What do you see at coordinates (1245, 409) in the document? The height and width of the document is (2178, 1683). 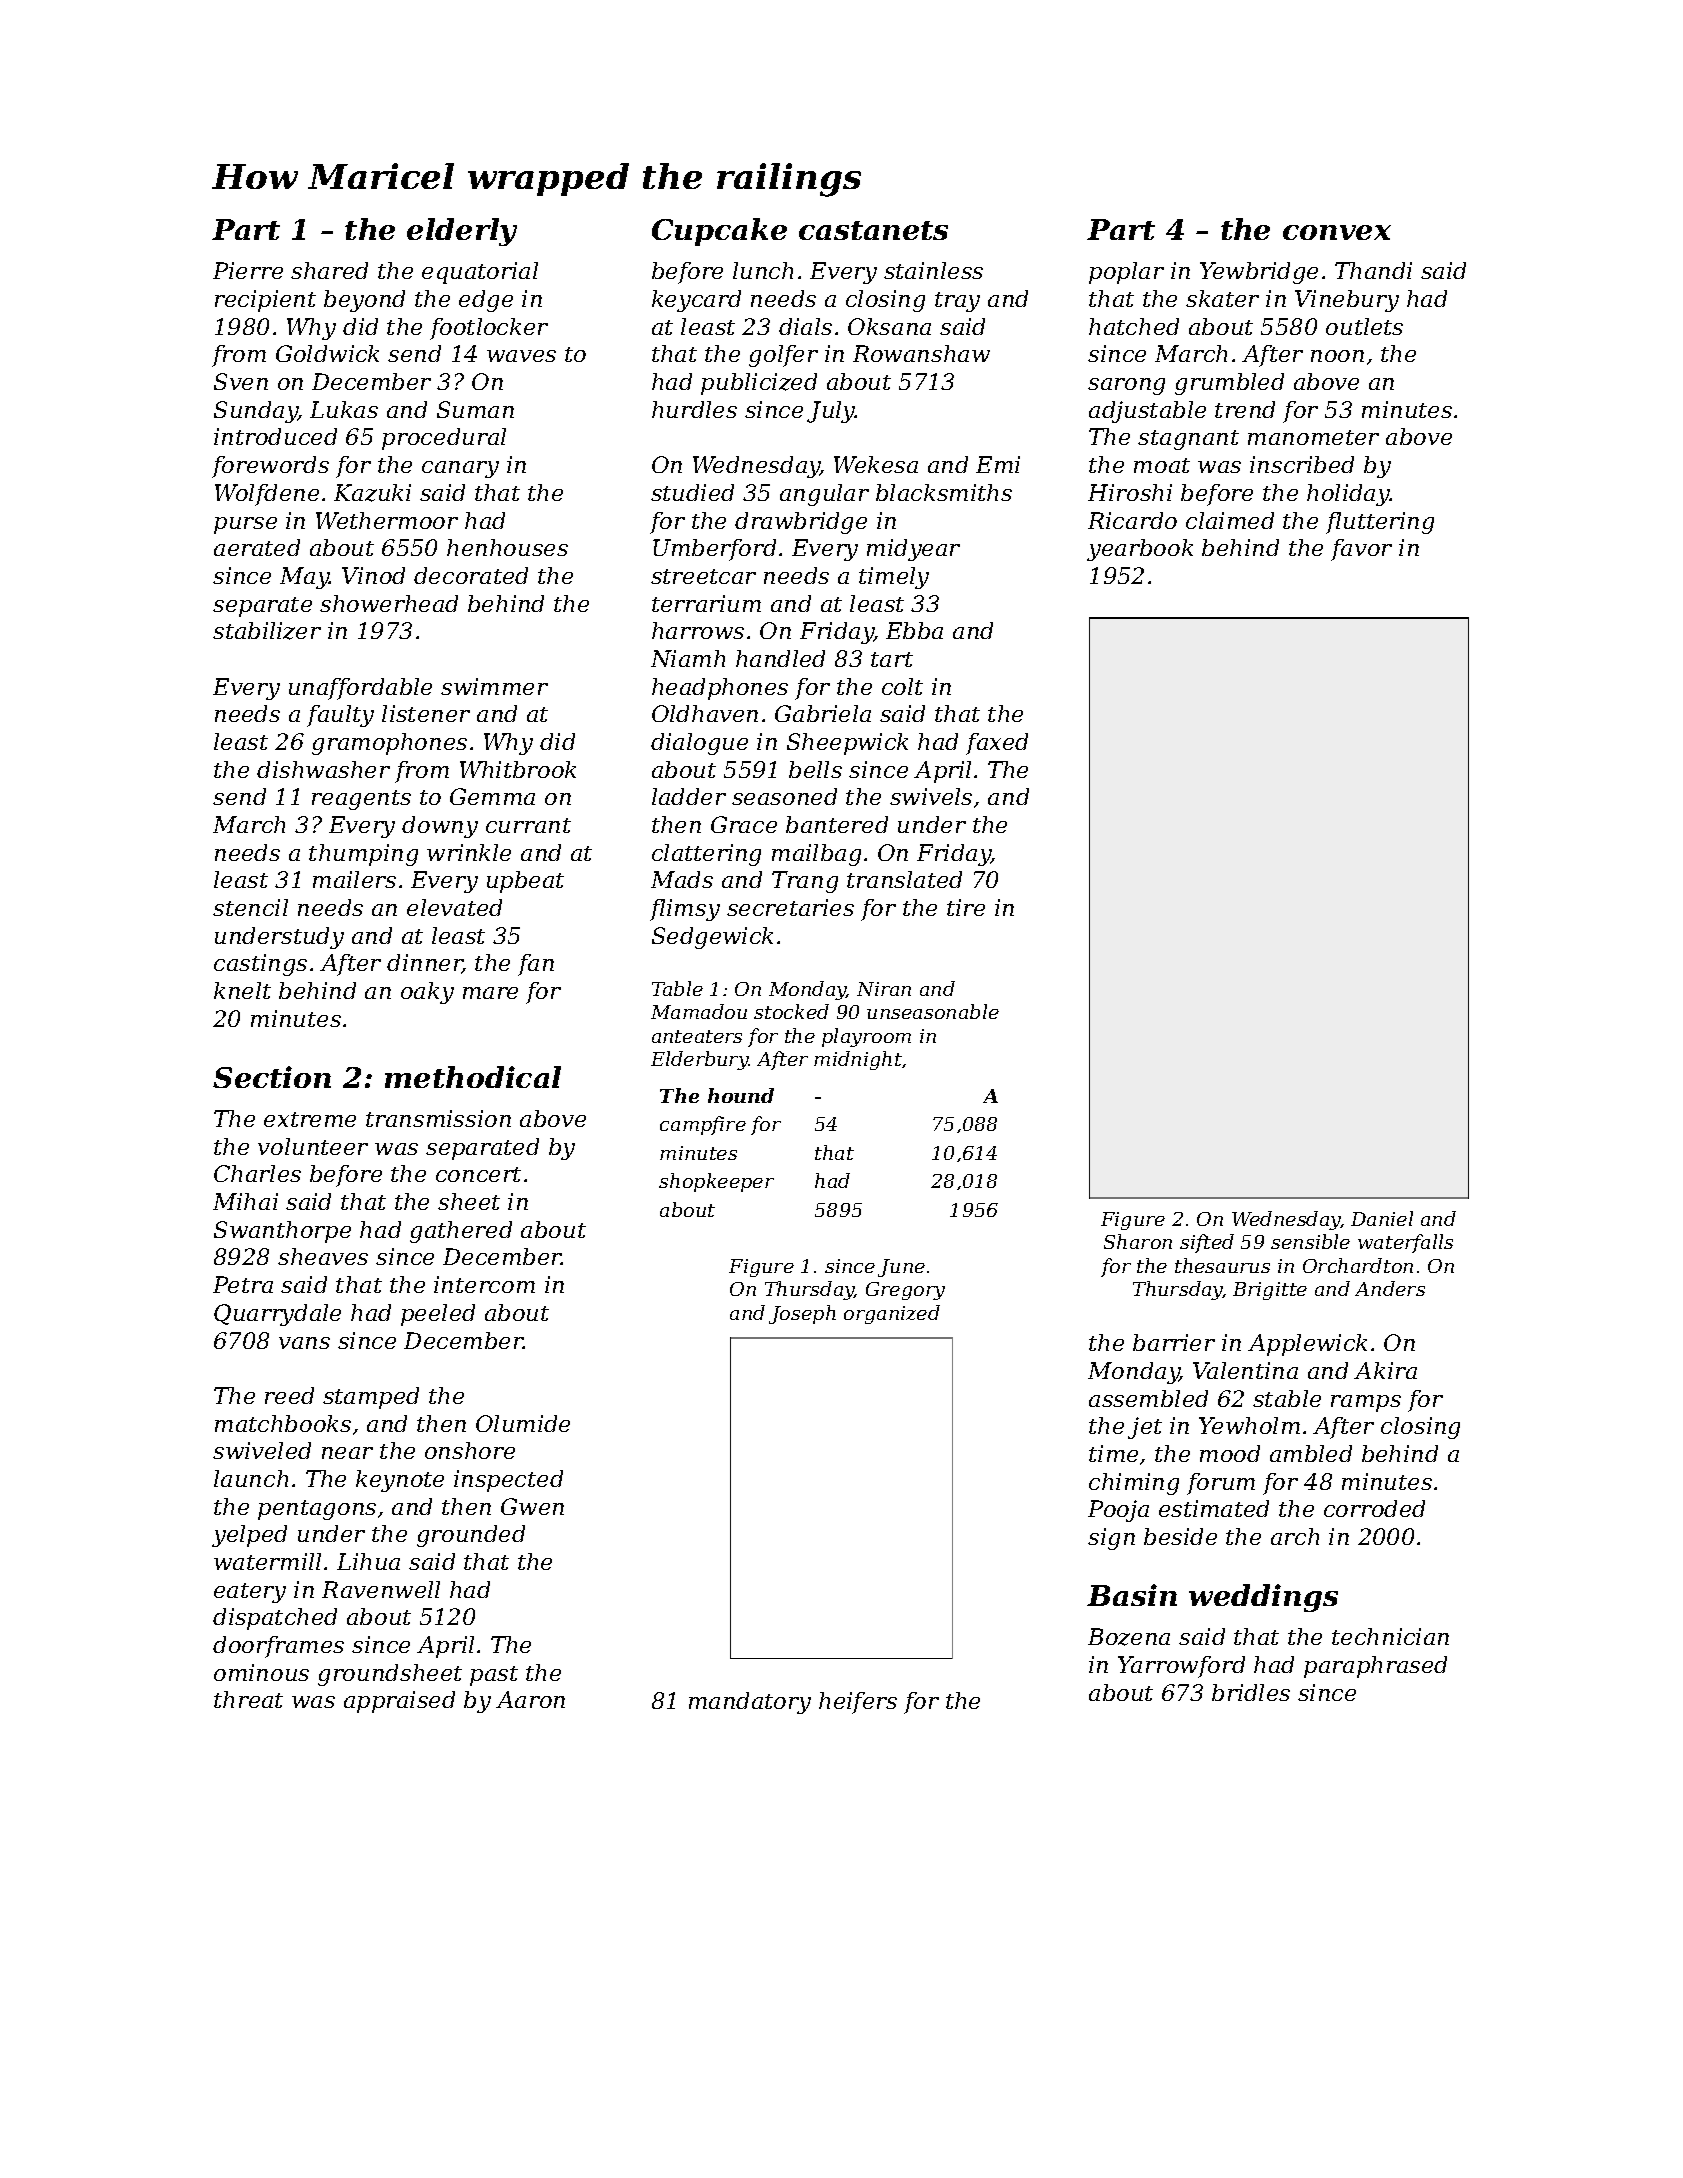 I see `trend` at bounding box center [1245, 409].
